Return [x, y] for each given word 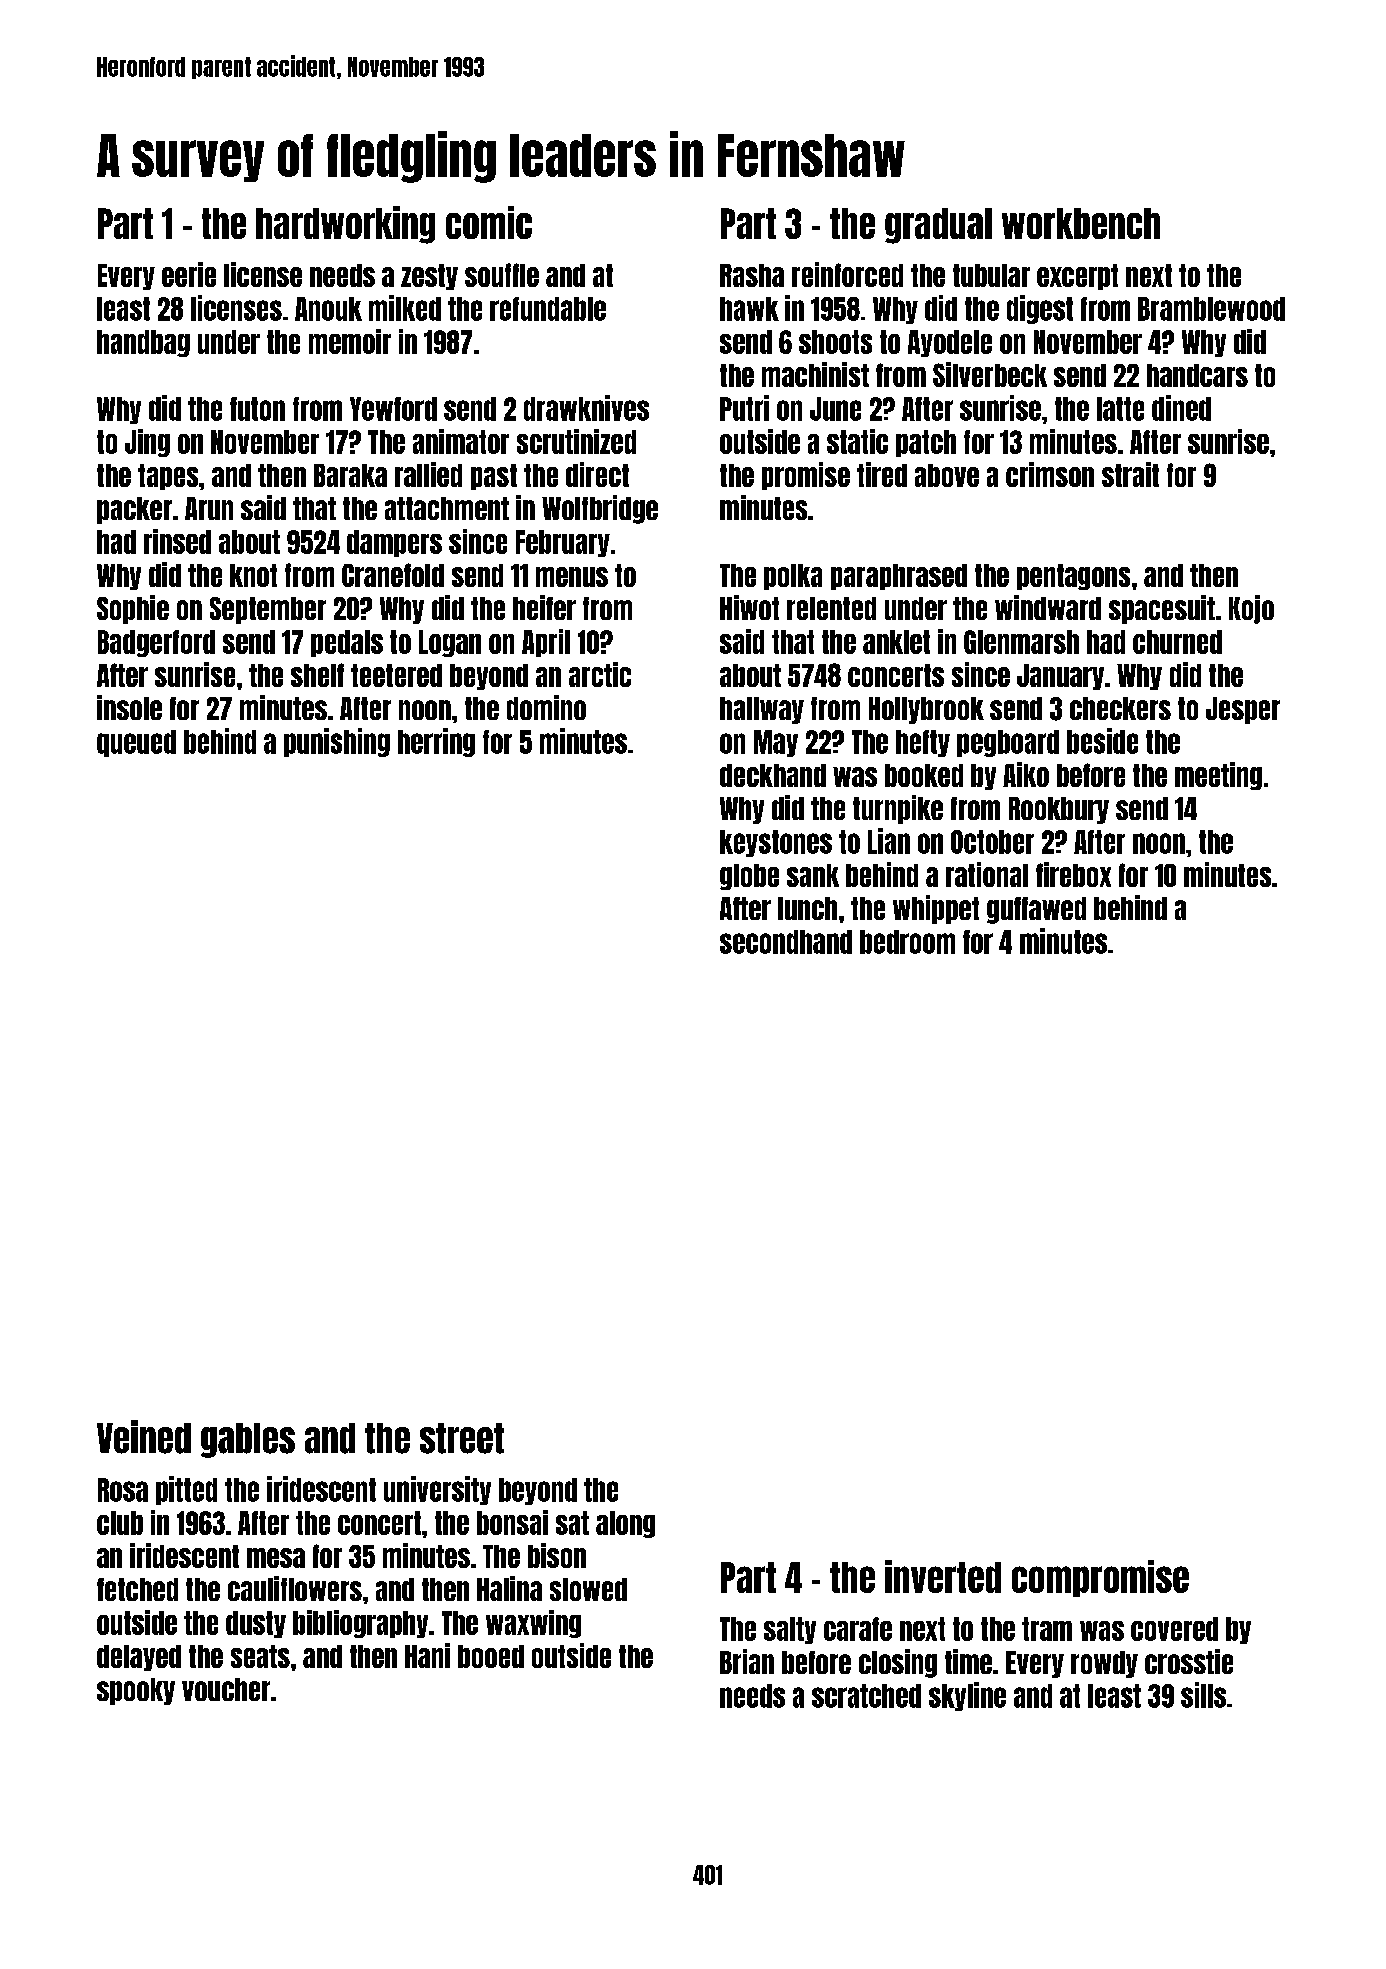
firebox [1073, 874]
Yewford [393, 409]
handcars [1197, 375]
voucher [226, 1689]
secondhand [786, 942]
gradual [938, 226]
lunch [807, 908]
